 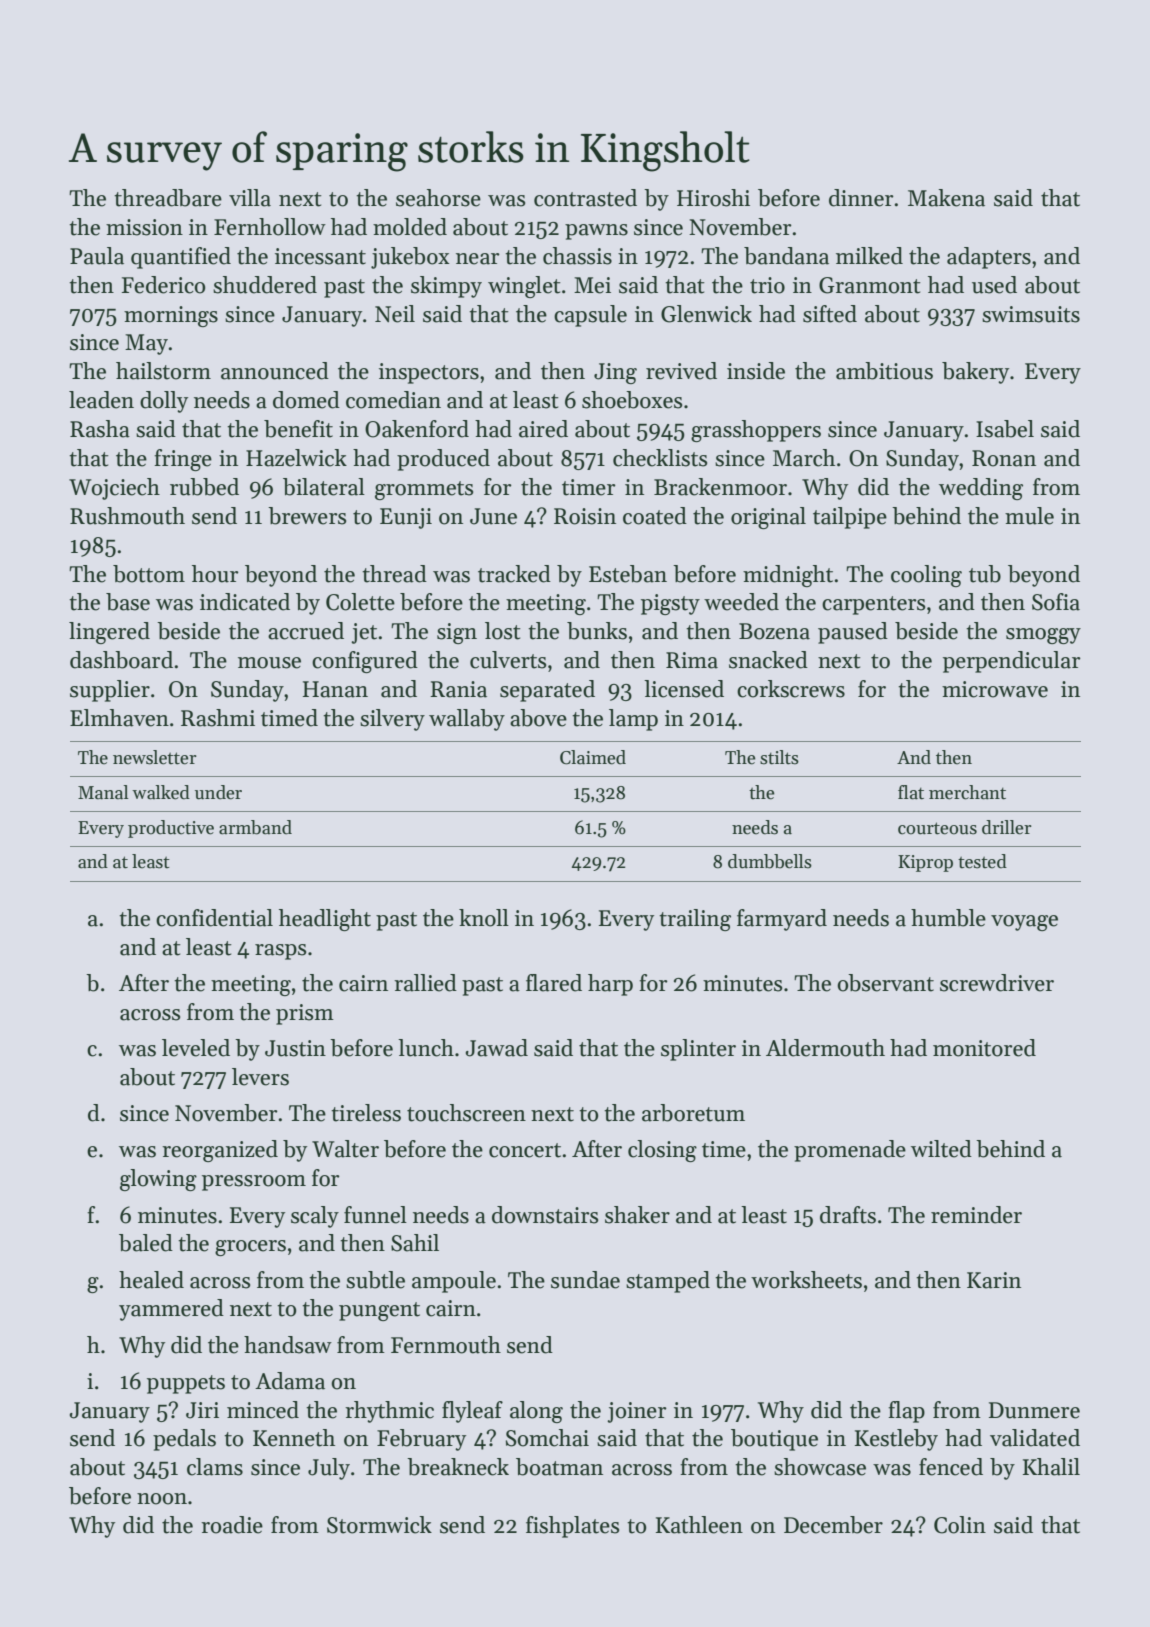 I want to click on clams, so click(x=215, y=1467).
